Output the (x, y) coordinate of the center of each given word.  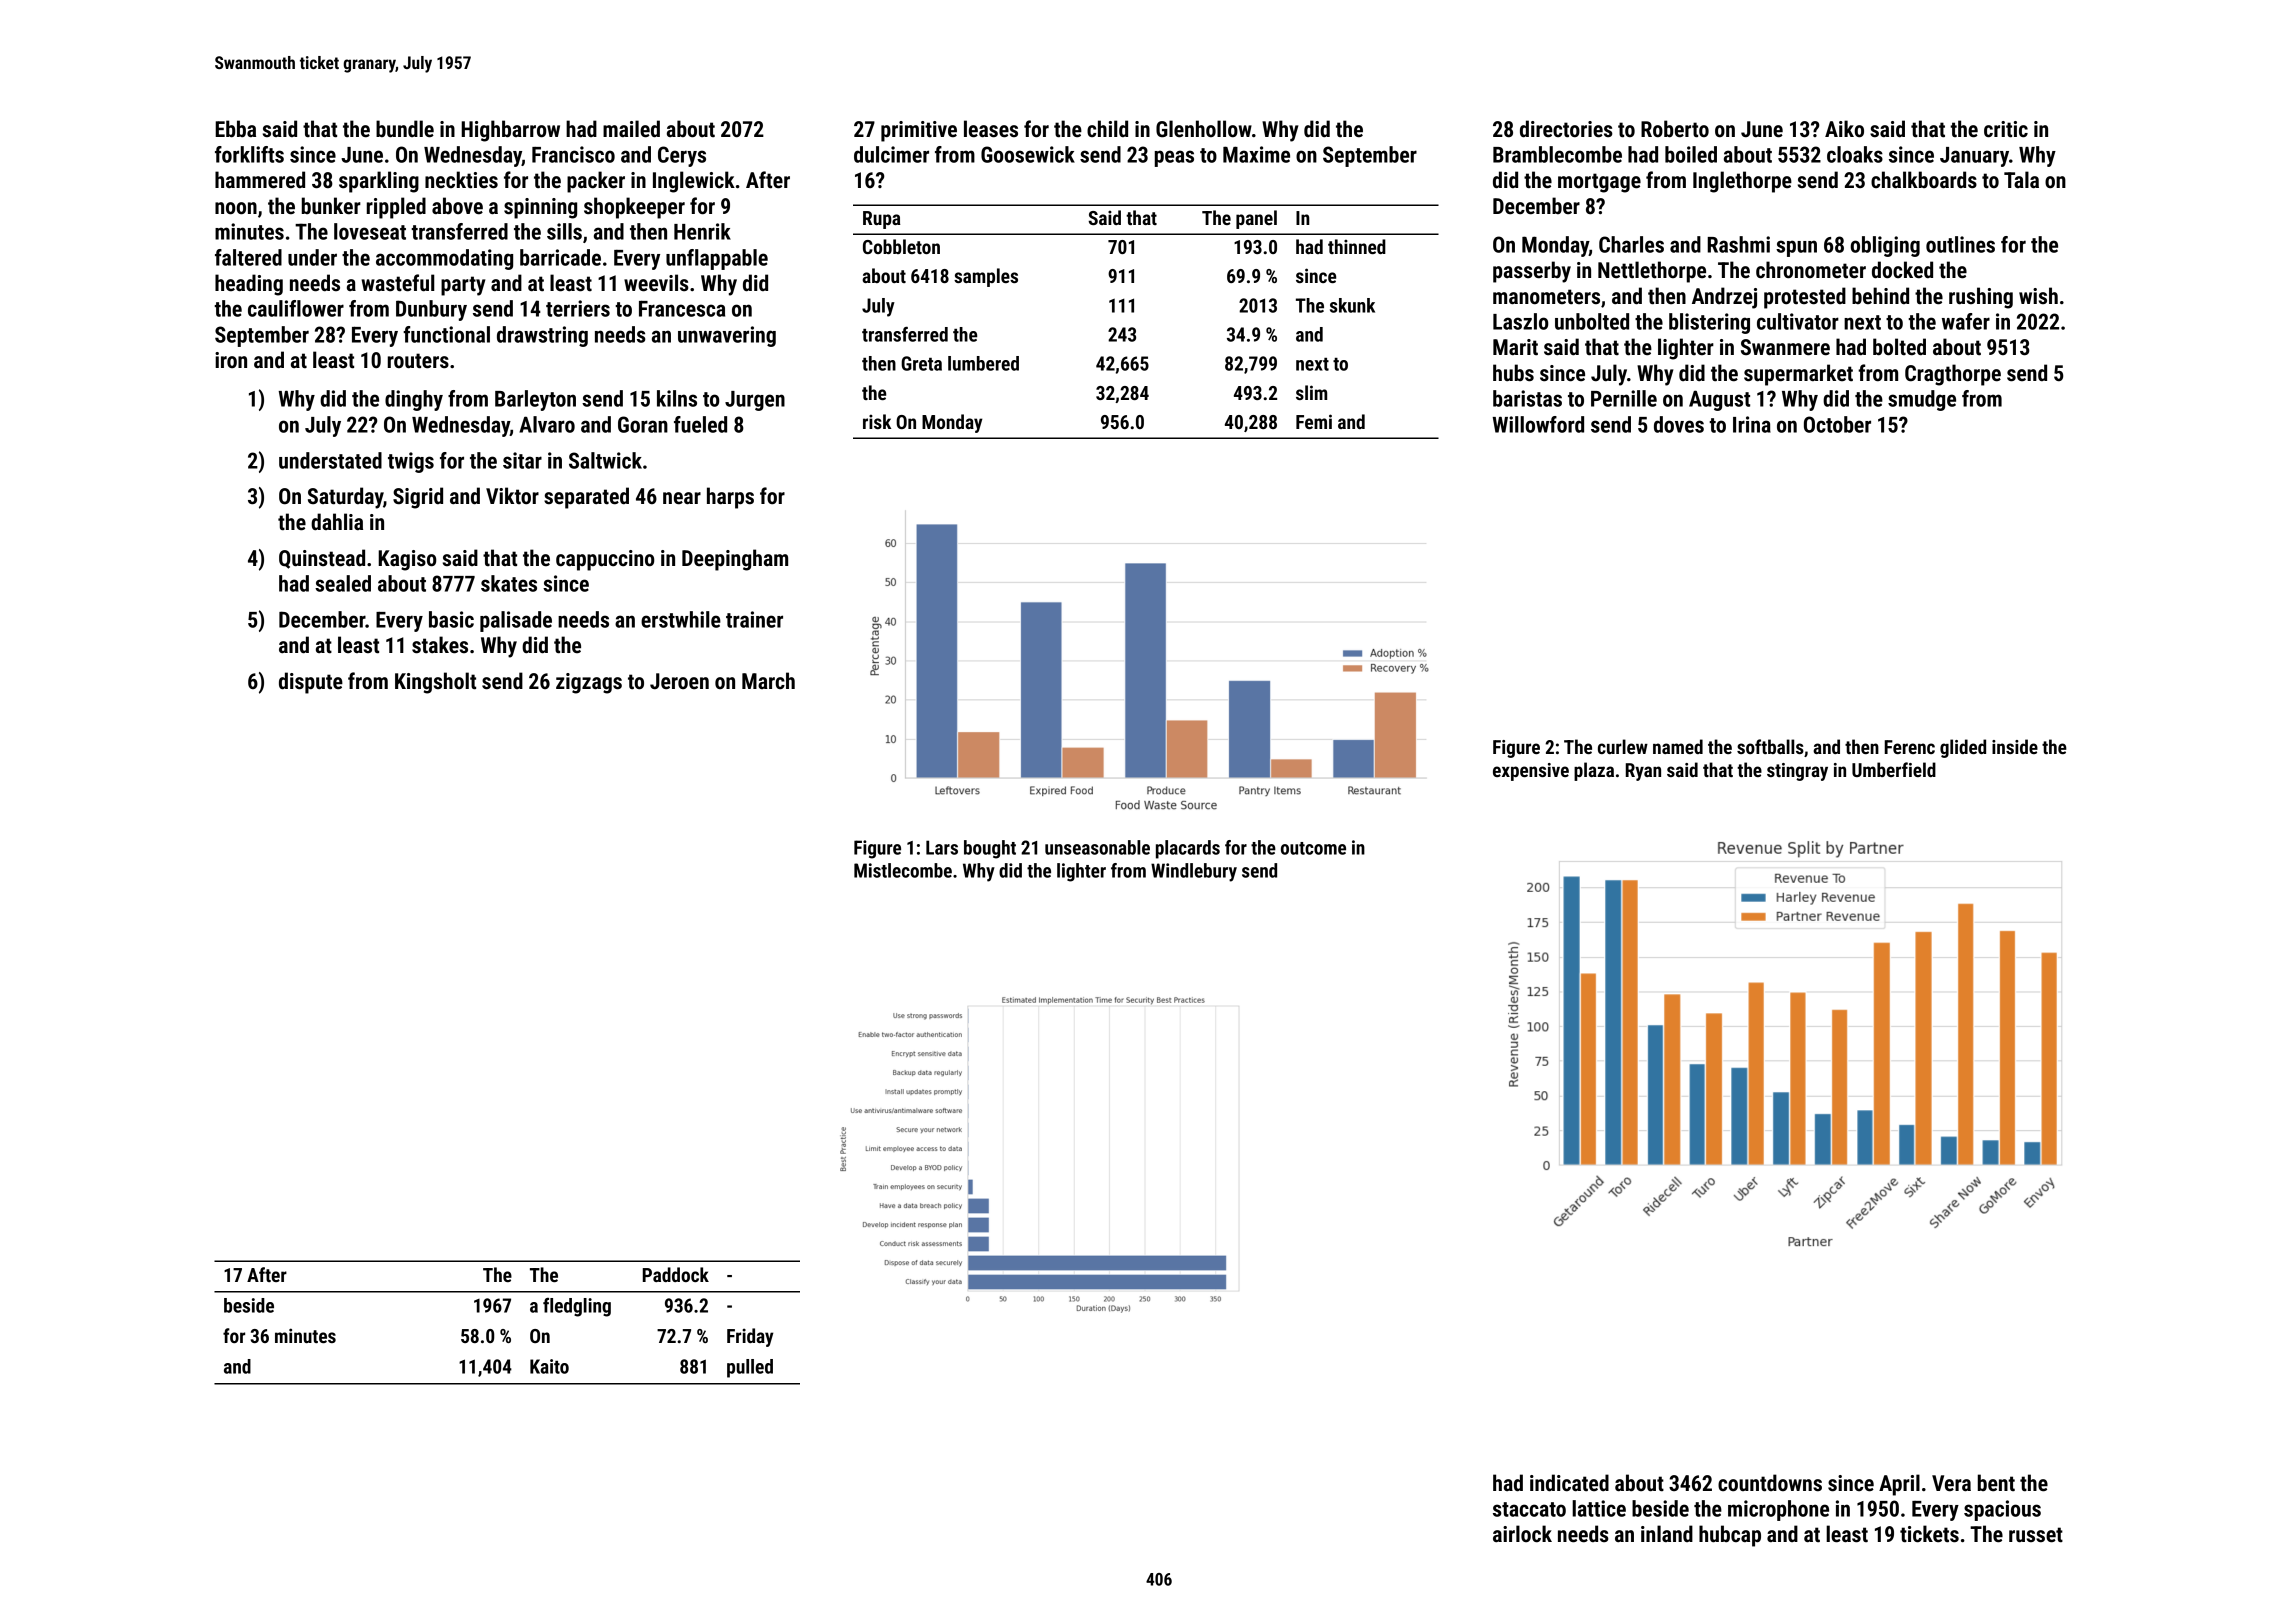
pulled (750, 1368)
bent (1996, 1483)
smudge (1922, 400)
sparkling (379, 182)
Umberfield (1894, 769)
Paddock (676, 1274)
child (1107, 128)
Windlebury (1194, 872)
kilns (677, 398)
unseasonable (1097, 847)
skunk (1352, 305)
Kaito (549, 1366)
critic (2006, 129)
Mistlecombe (903, 870)
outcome (1313, 848)
